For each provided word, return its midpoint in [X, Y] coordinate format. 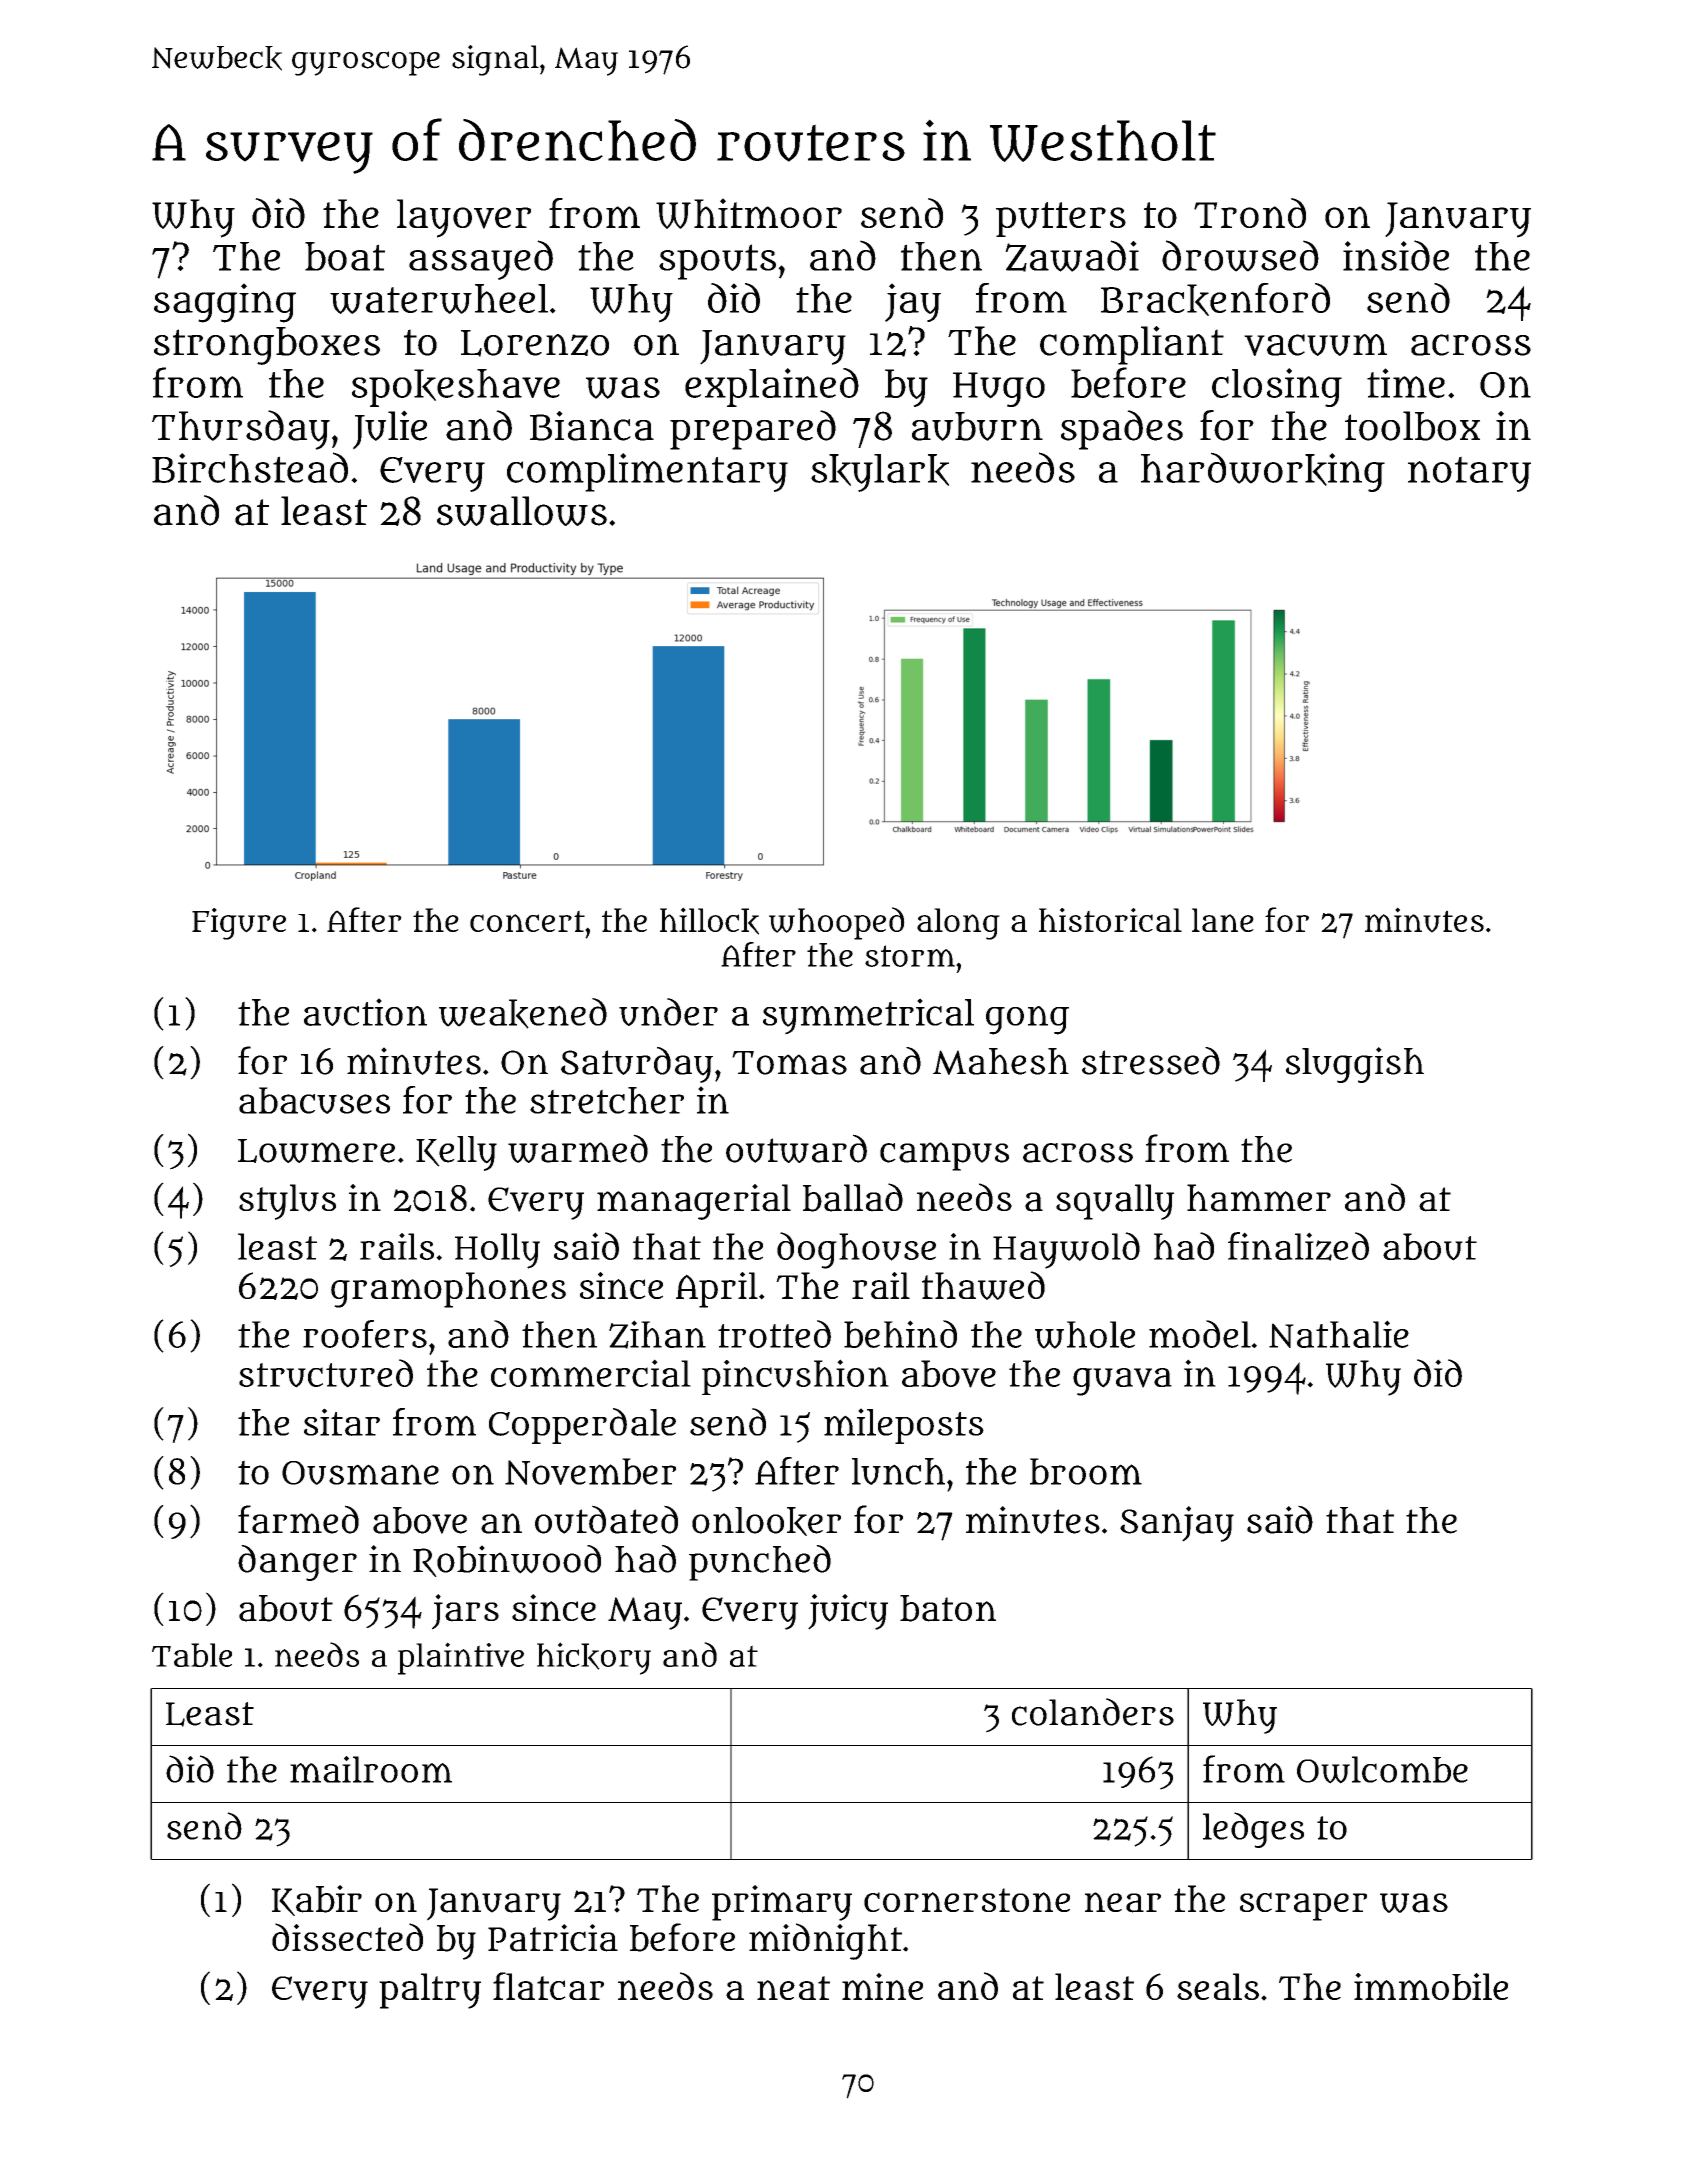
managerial [694, 1202]
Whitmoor [749, 213]
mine [882, 1986]
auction [365, 1012]
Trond [1250, 213]
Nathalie [1339, 1334]
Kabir [317, 1900]
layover [464, 218]
